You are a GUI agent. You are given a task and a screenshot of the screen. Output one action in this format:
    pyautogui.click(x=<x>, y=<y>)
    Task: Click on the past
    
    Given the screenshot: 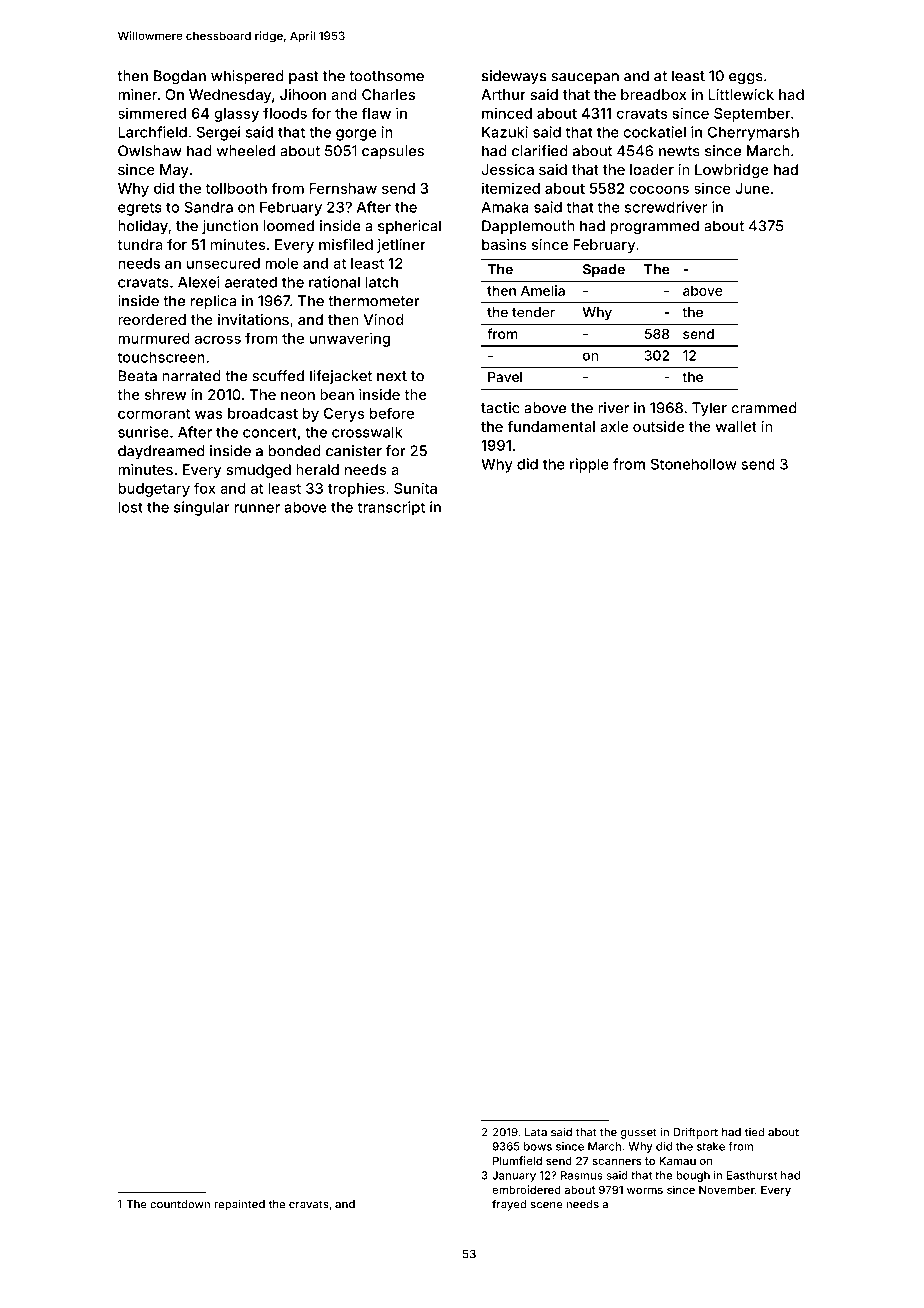 What is the action you would take?
    pyautogui.click(x=304, y=77)
